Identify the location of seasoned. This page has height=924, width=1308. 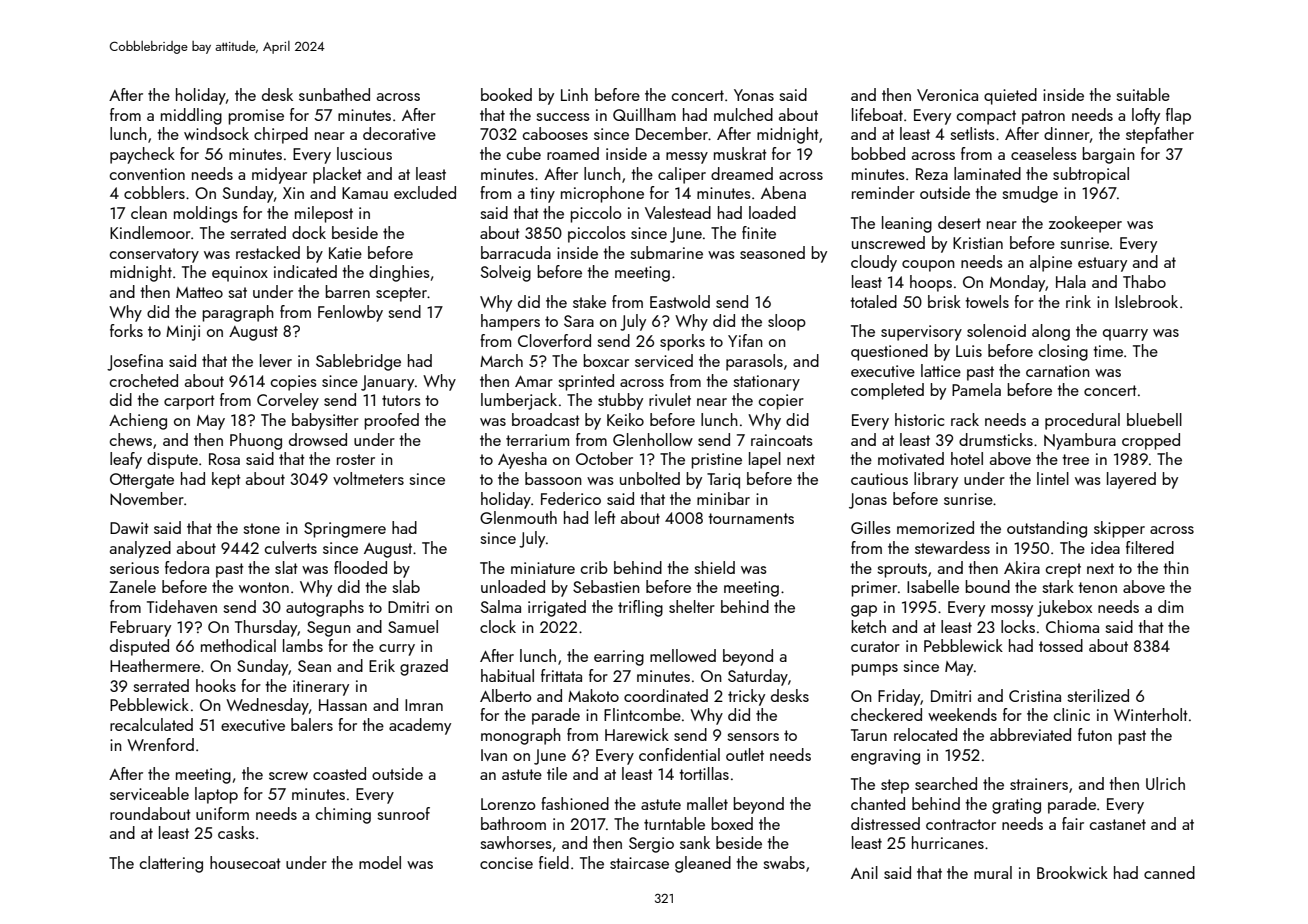
(772, 252).
